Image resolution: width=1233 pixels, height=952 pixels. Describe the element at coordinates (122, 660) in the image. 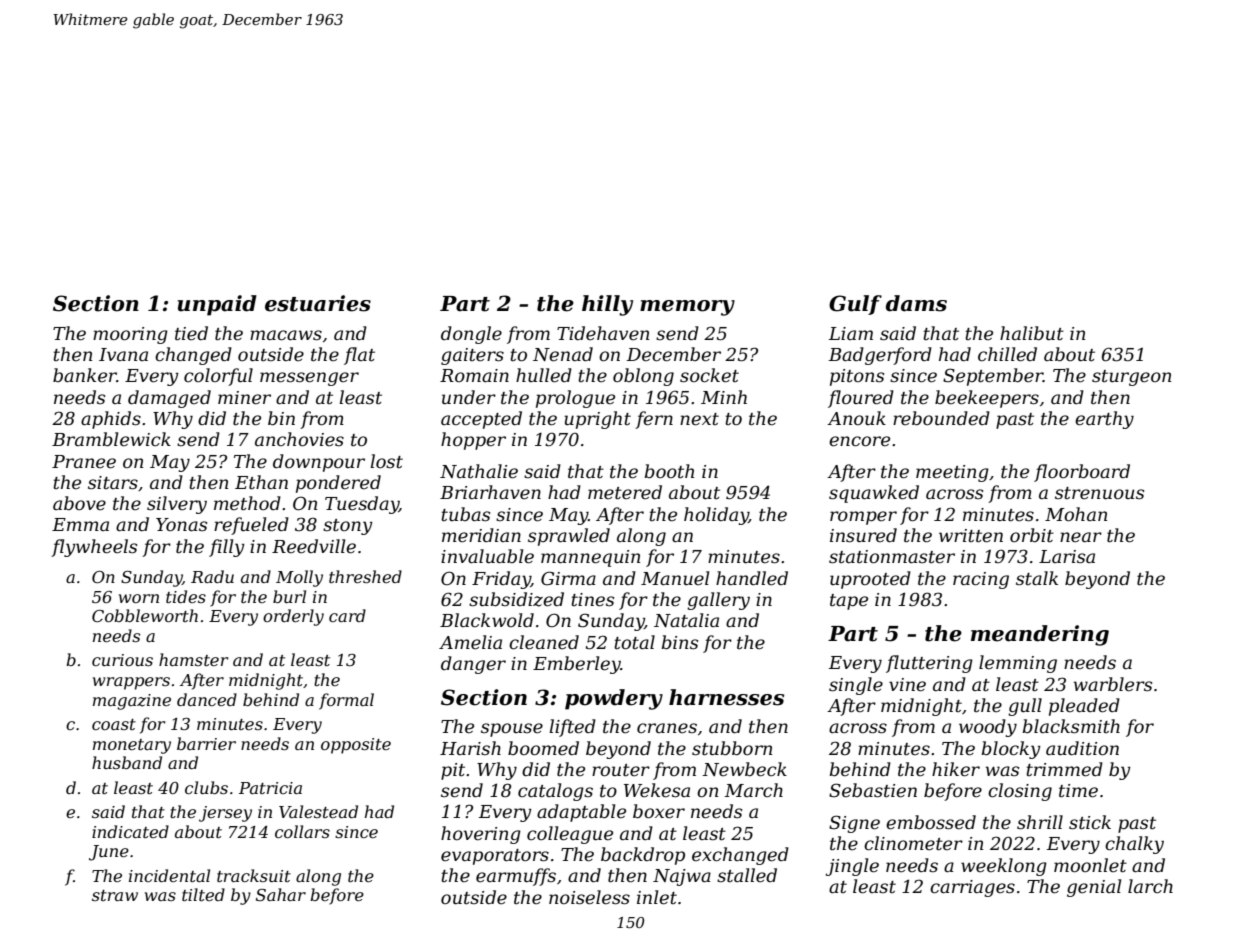

I see `curious` at that location.
